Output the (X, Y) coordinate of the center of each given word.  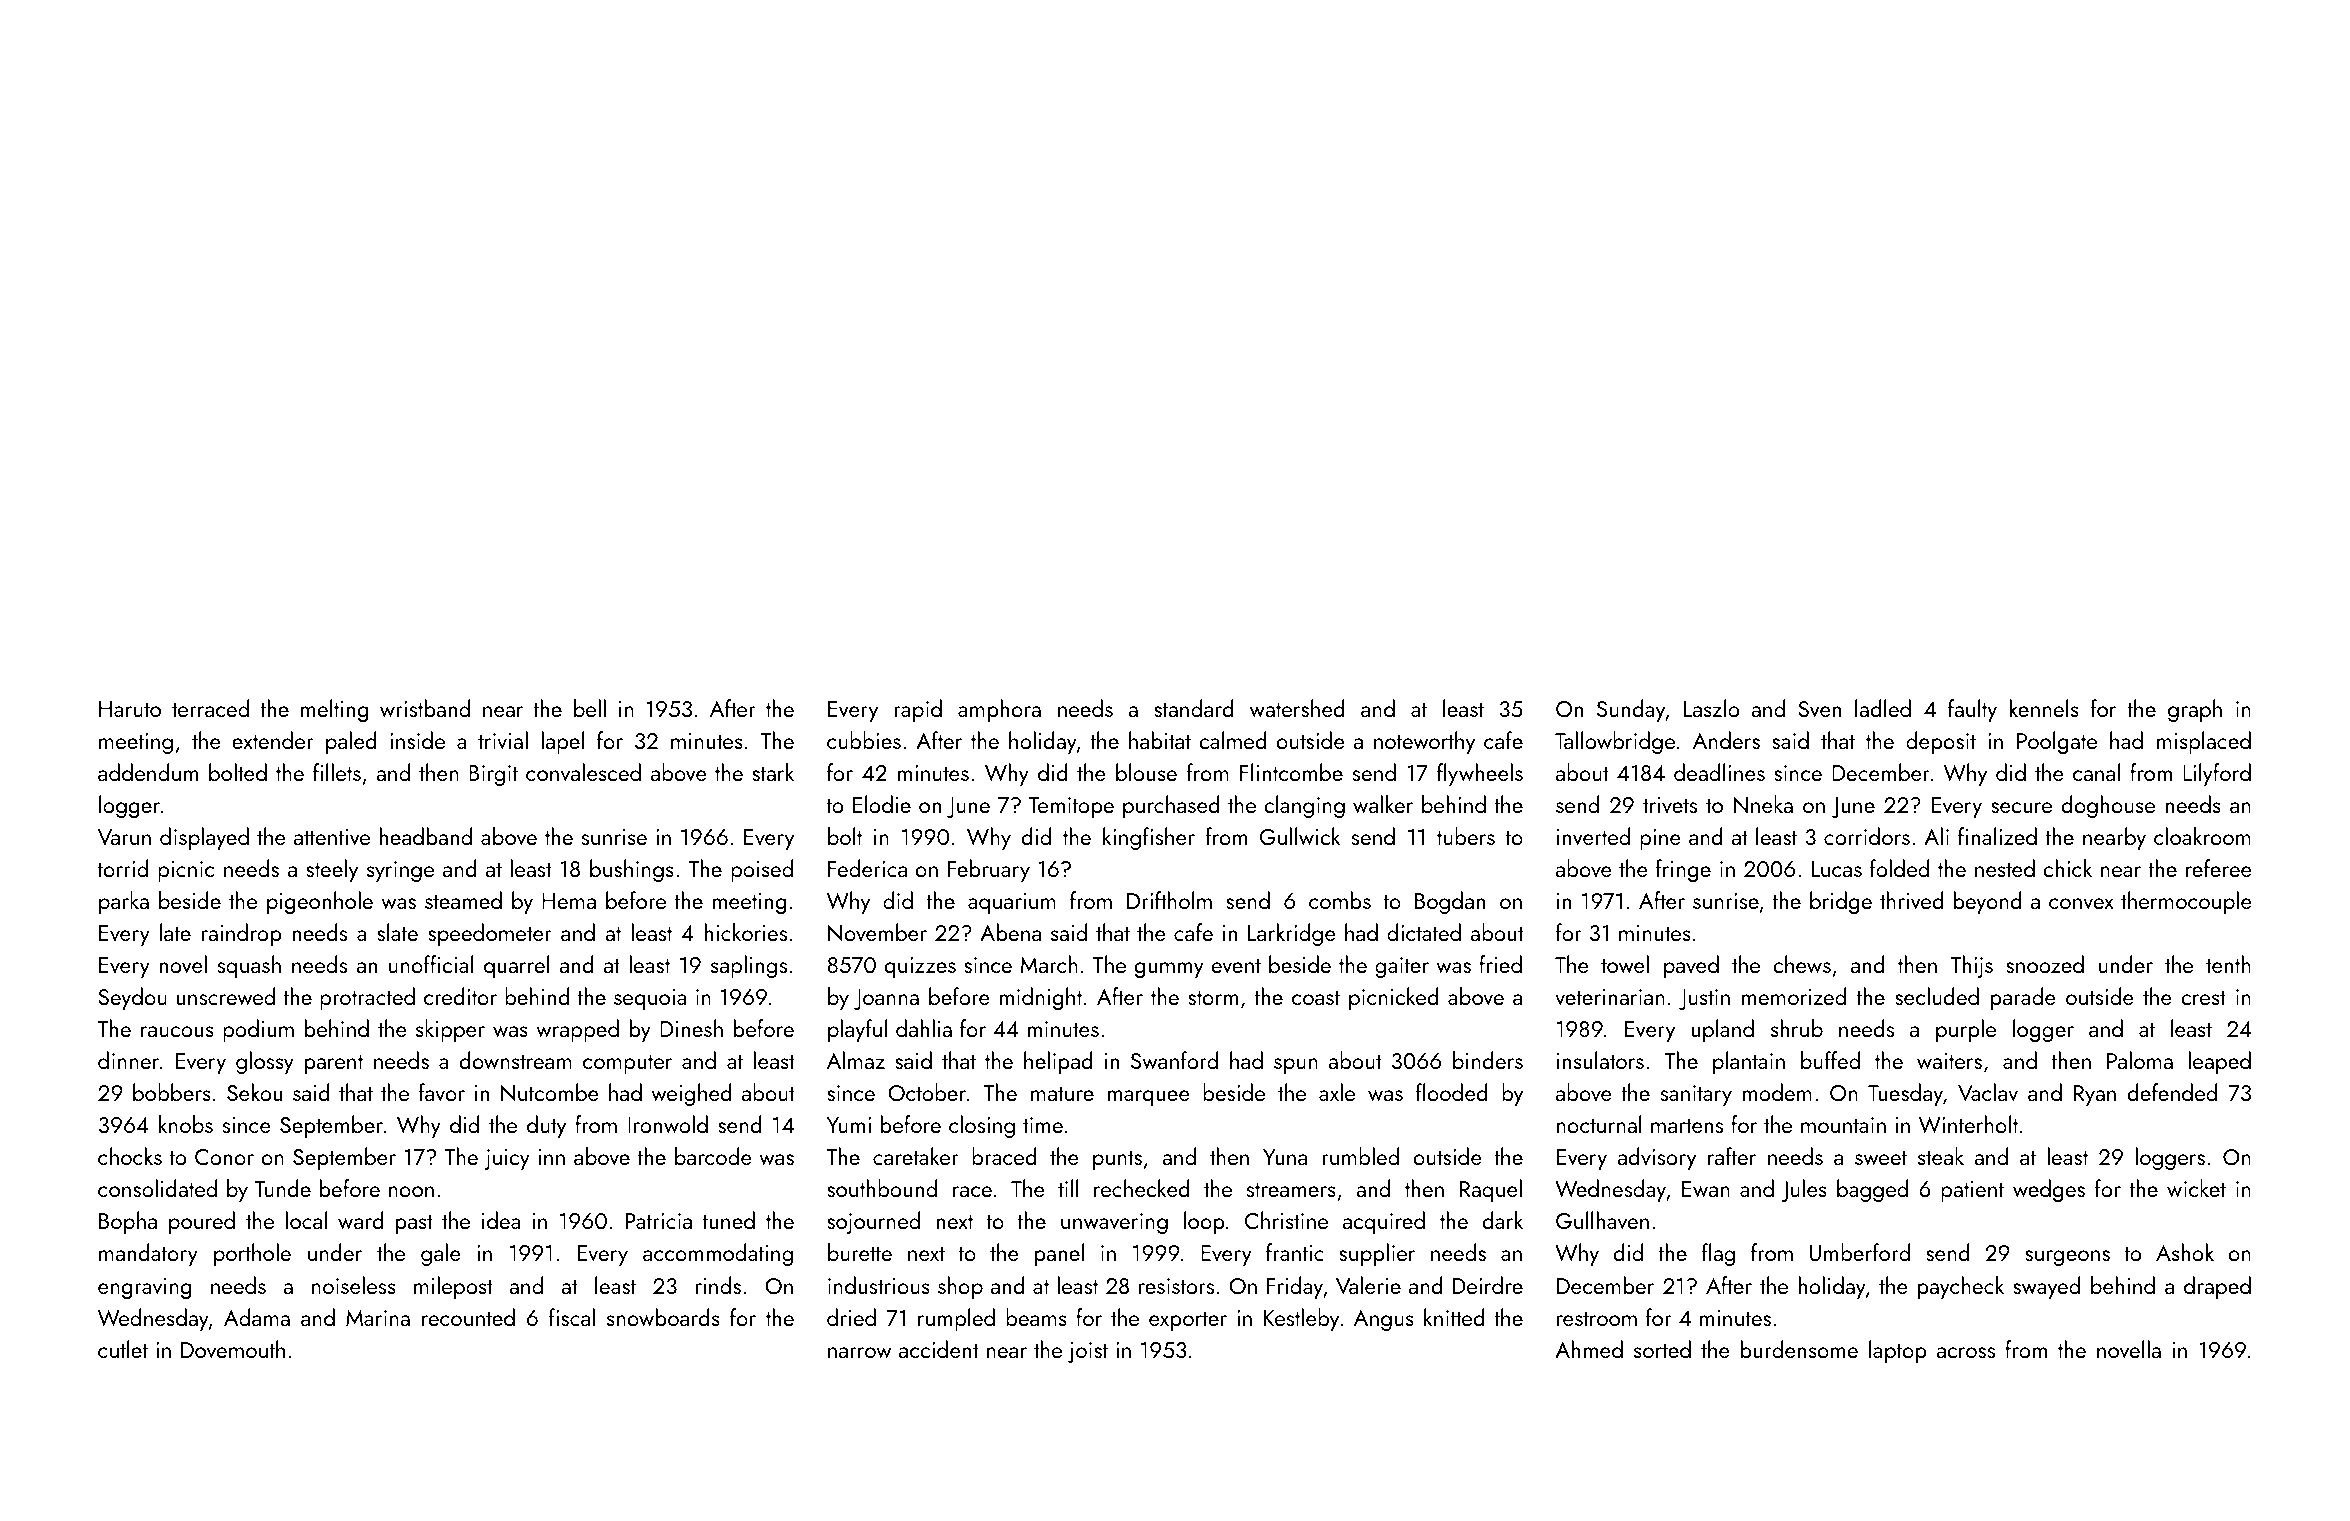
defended (2172, 1092)
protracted (367, 998)
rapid (918, 710)
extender (273, 740)
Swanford (1174, 1060)
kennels (2044, 708)
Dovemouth (233, 1349)
